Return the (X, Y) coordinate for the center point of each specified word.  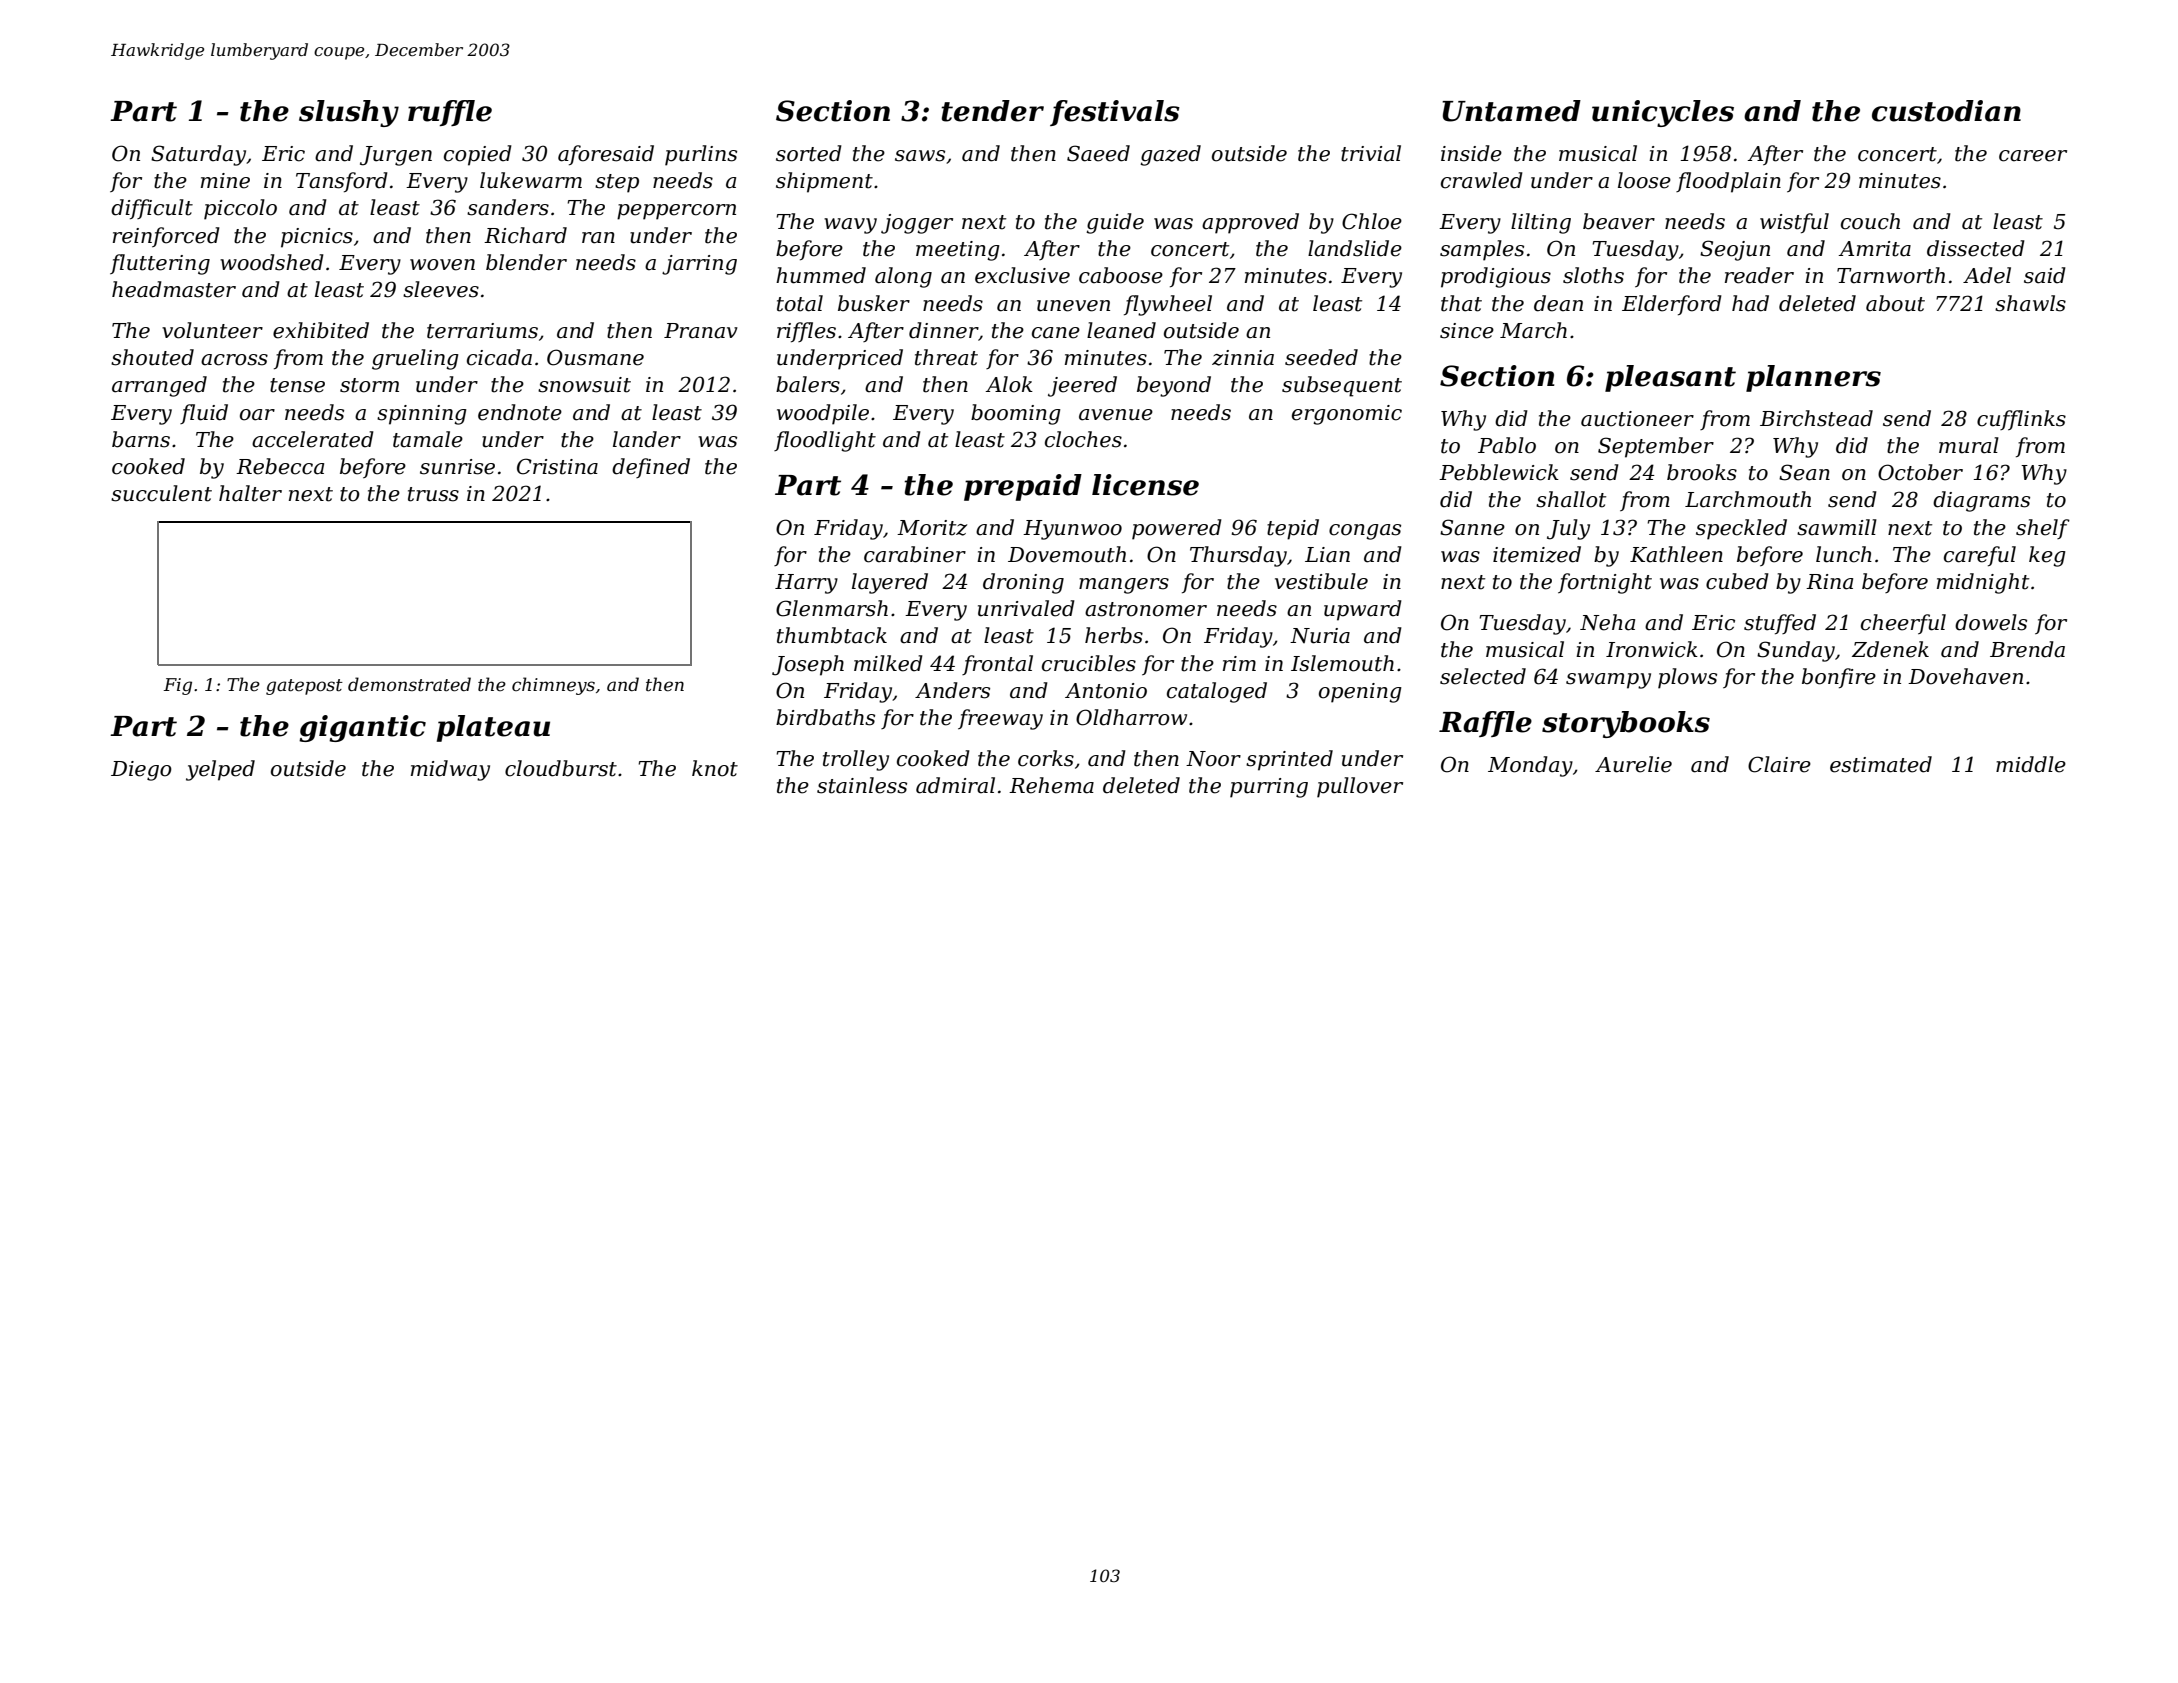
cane (1056, 333)
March (1533, 330)
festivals (1115, 113)
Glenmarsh (832, 608)
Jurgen (396, 156)
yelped (220, 770)
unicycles (1663, 113)
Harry (806, 584)
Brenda (2027, 649)
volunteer (212, 330)
